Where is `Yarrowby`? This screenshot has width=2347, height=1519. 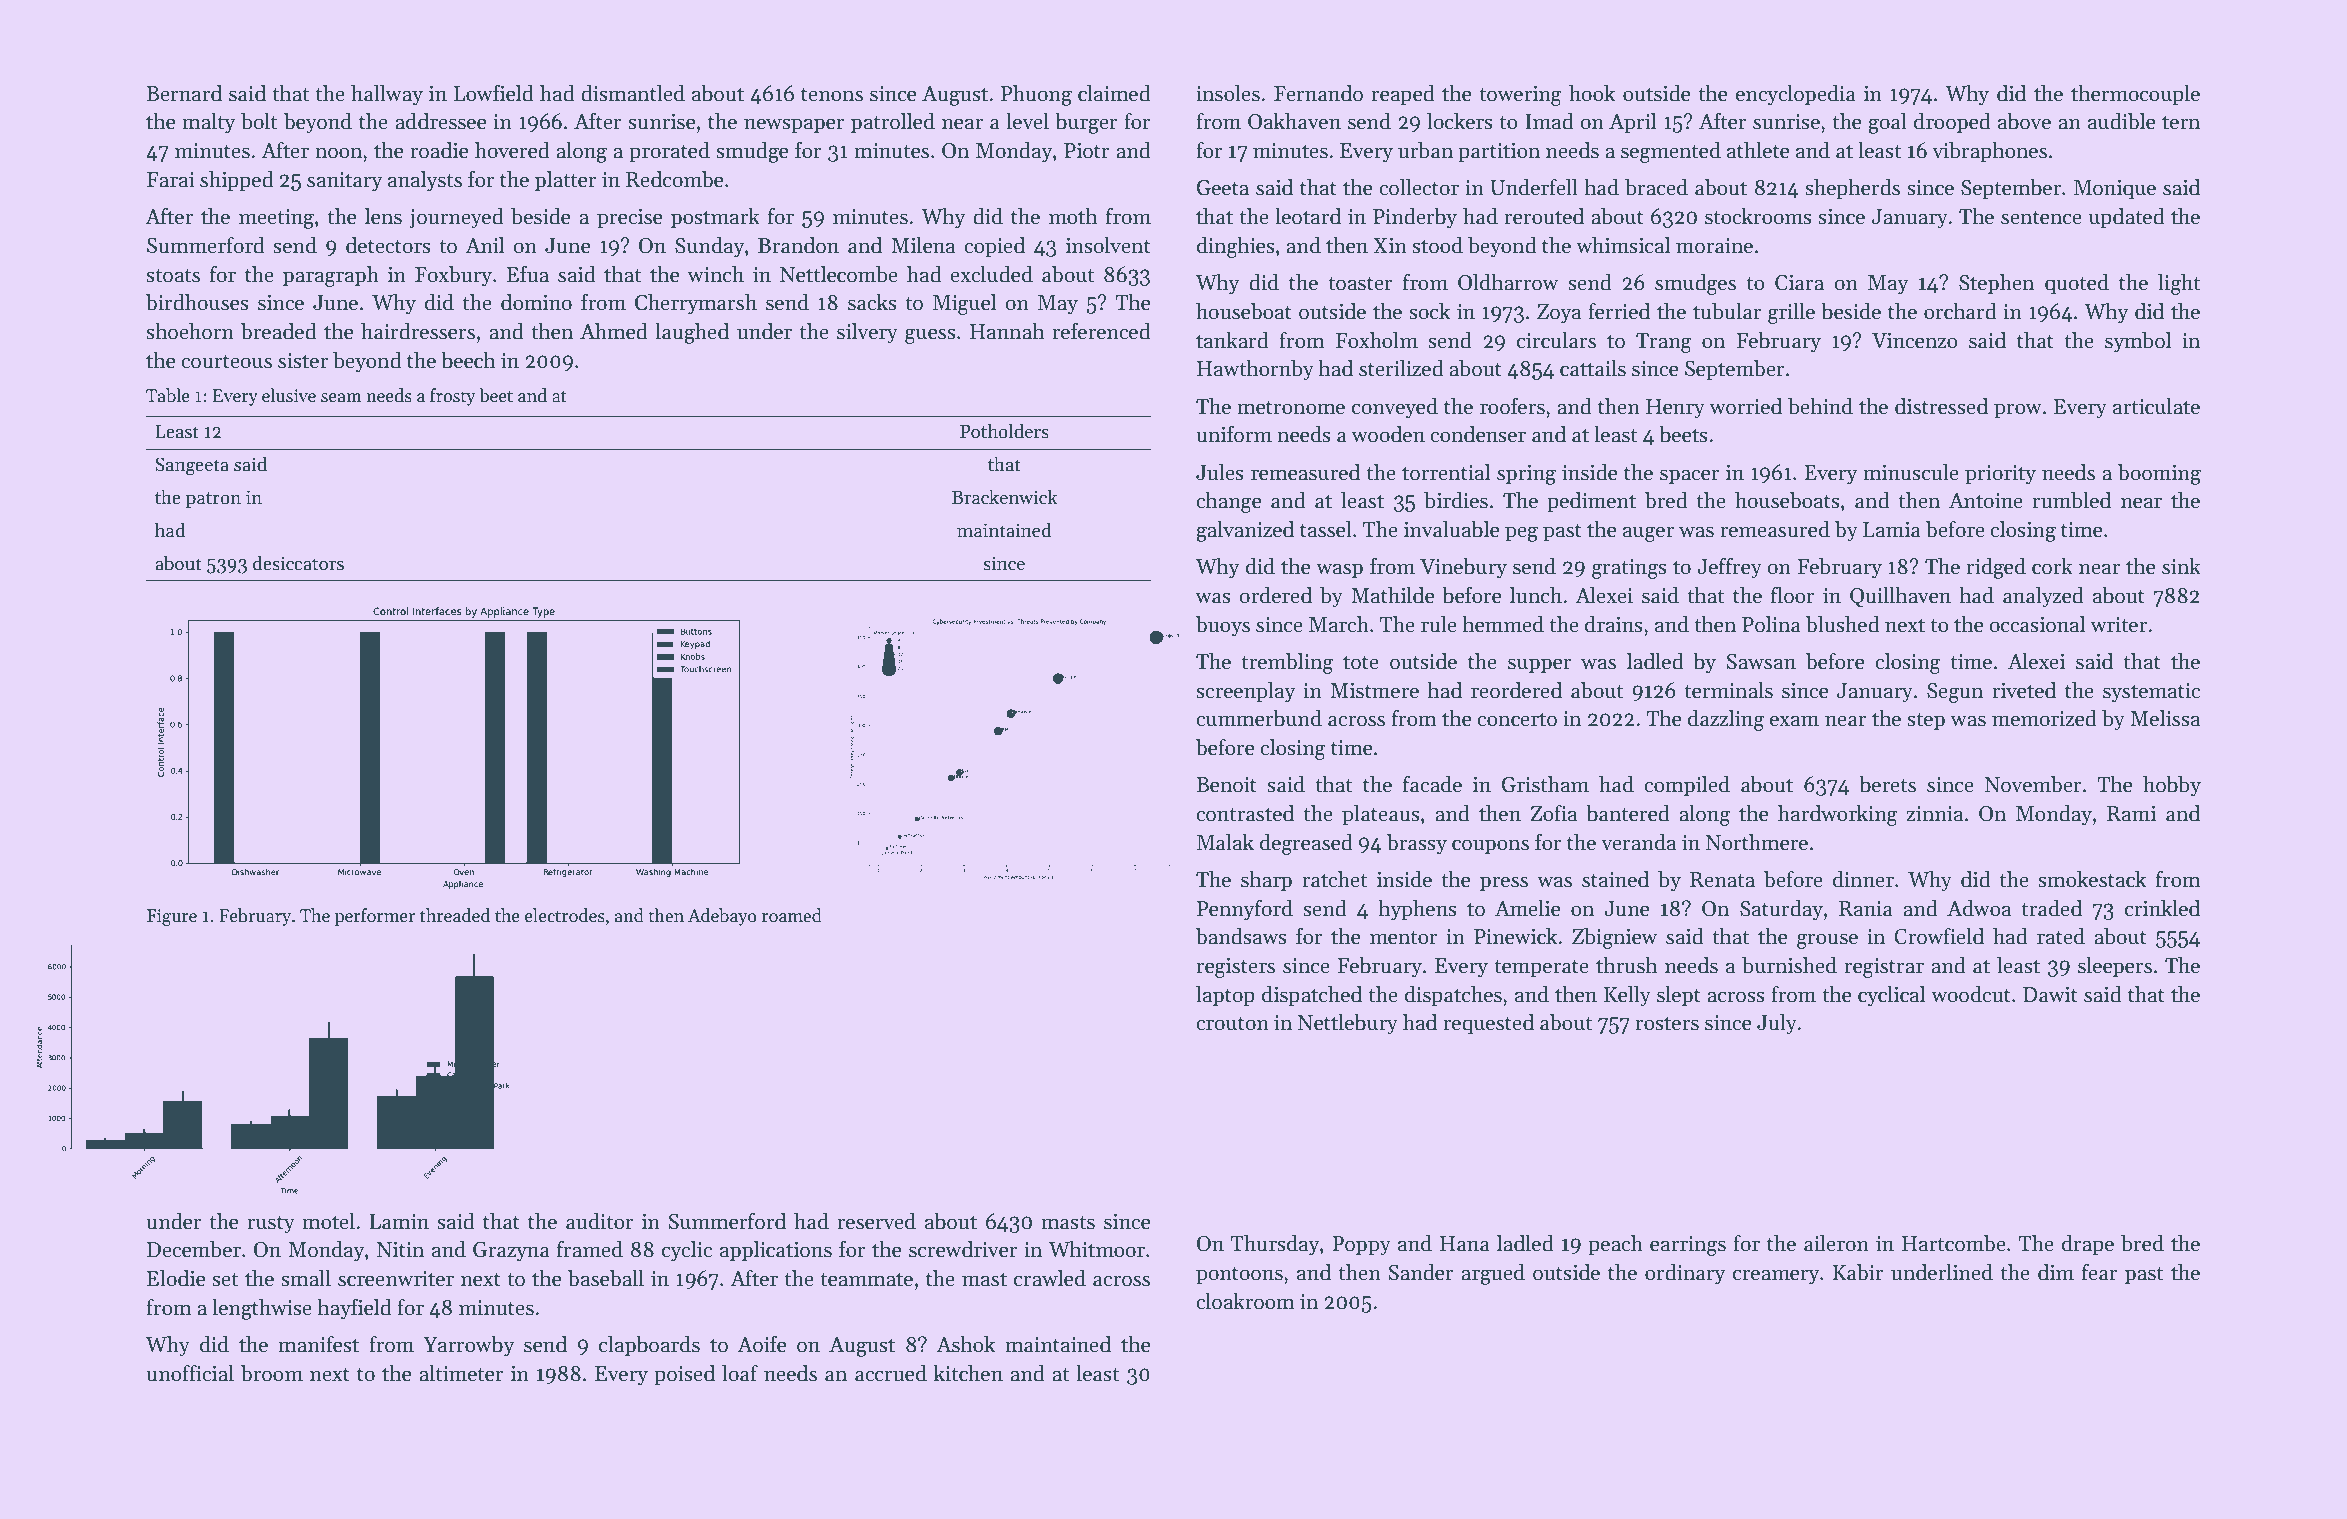 Yarrowby is located at coordinates (468, 1346).
